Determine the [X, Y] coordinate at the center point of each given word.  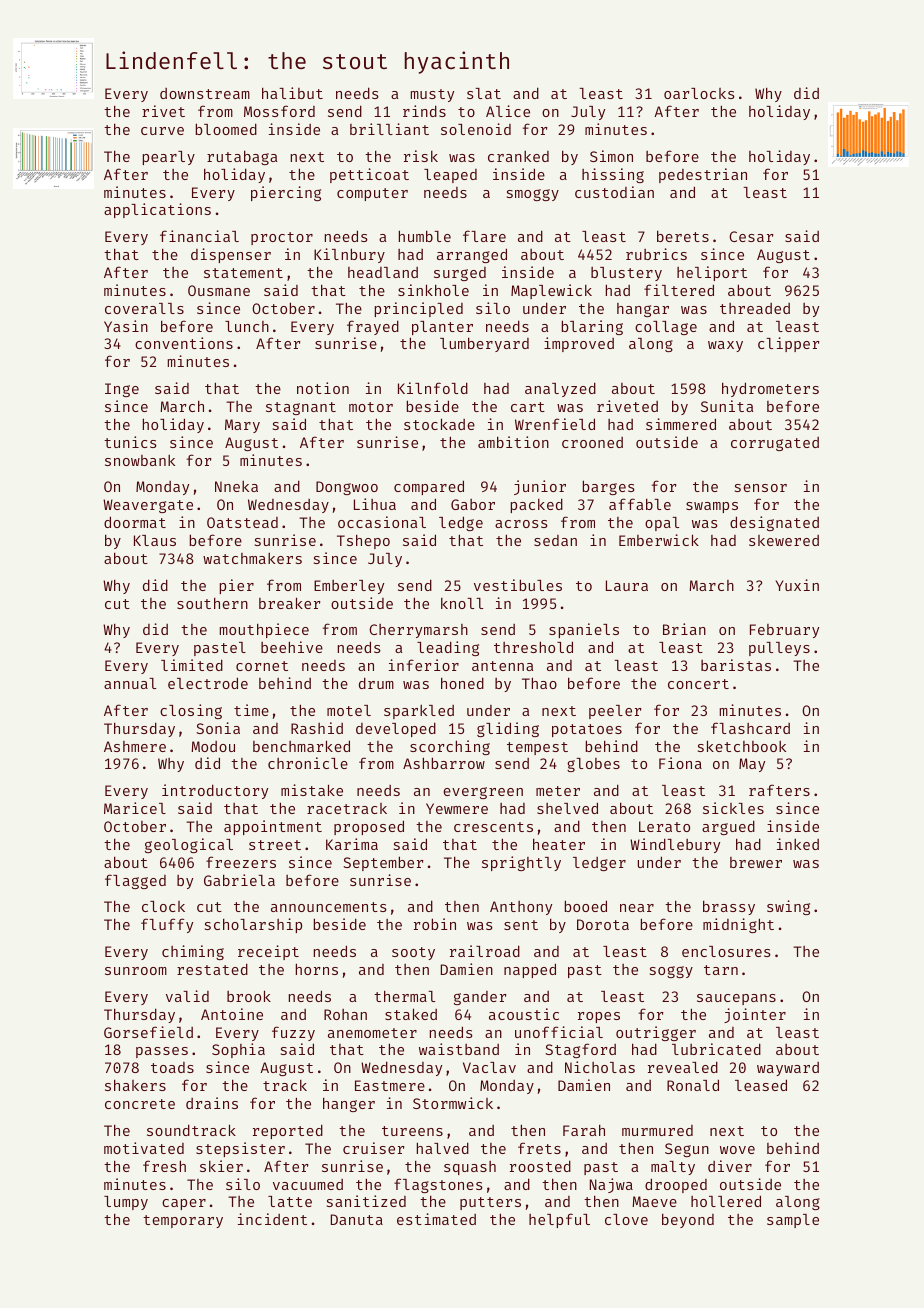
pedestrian [703, 175]
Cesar [751, 236]
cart [528, 407]
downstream [205, 93]
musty [432, 95]
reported [288, 1131]
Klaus [155, 540]
